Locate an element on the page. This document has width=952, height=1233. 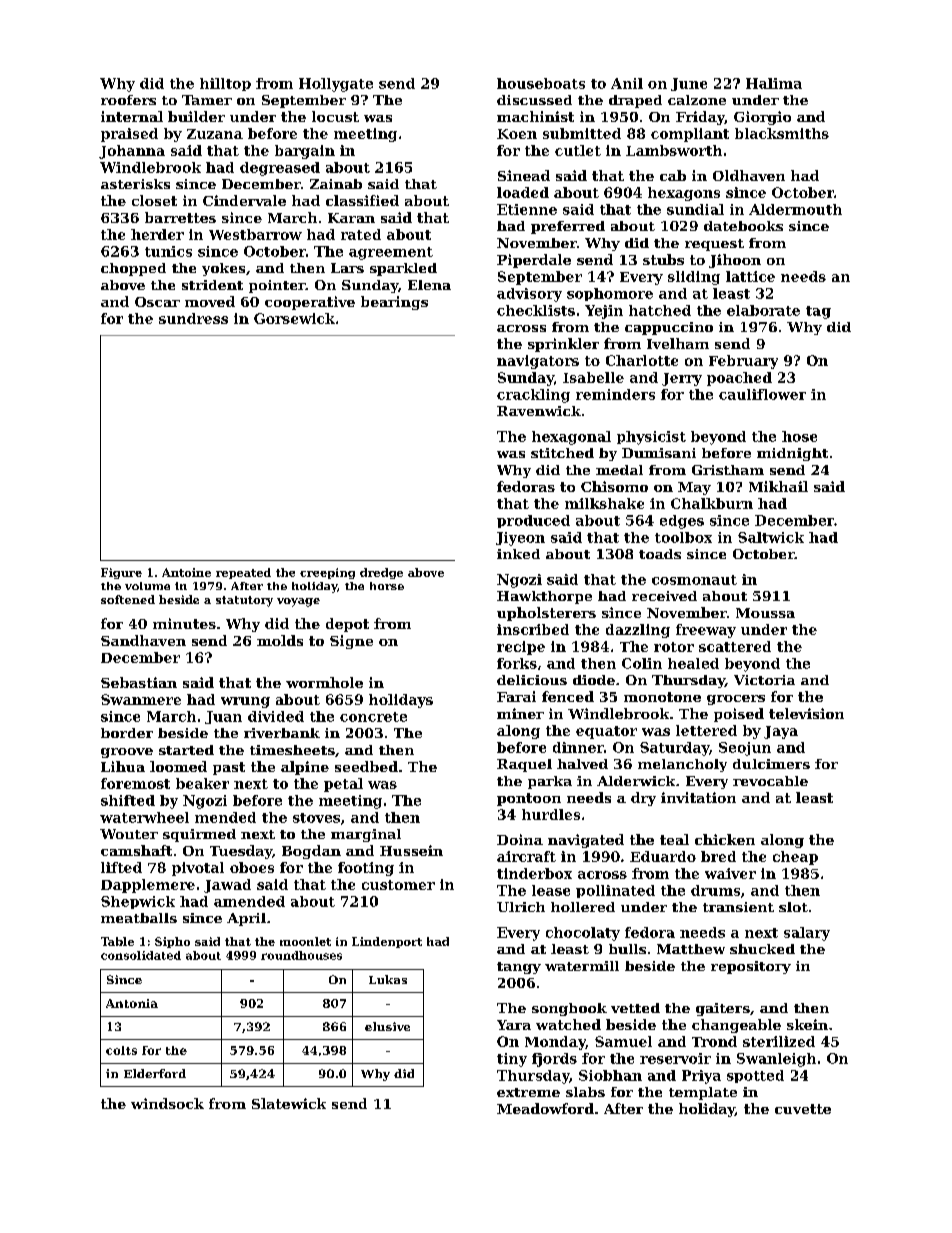
barrettes is located at coordinates (180, 217).
